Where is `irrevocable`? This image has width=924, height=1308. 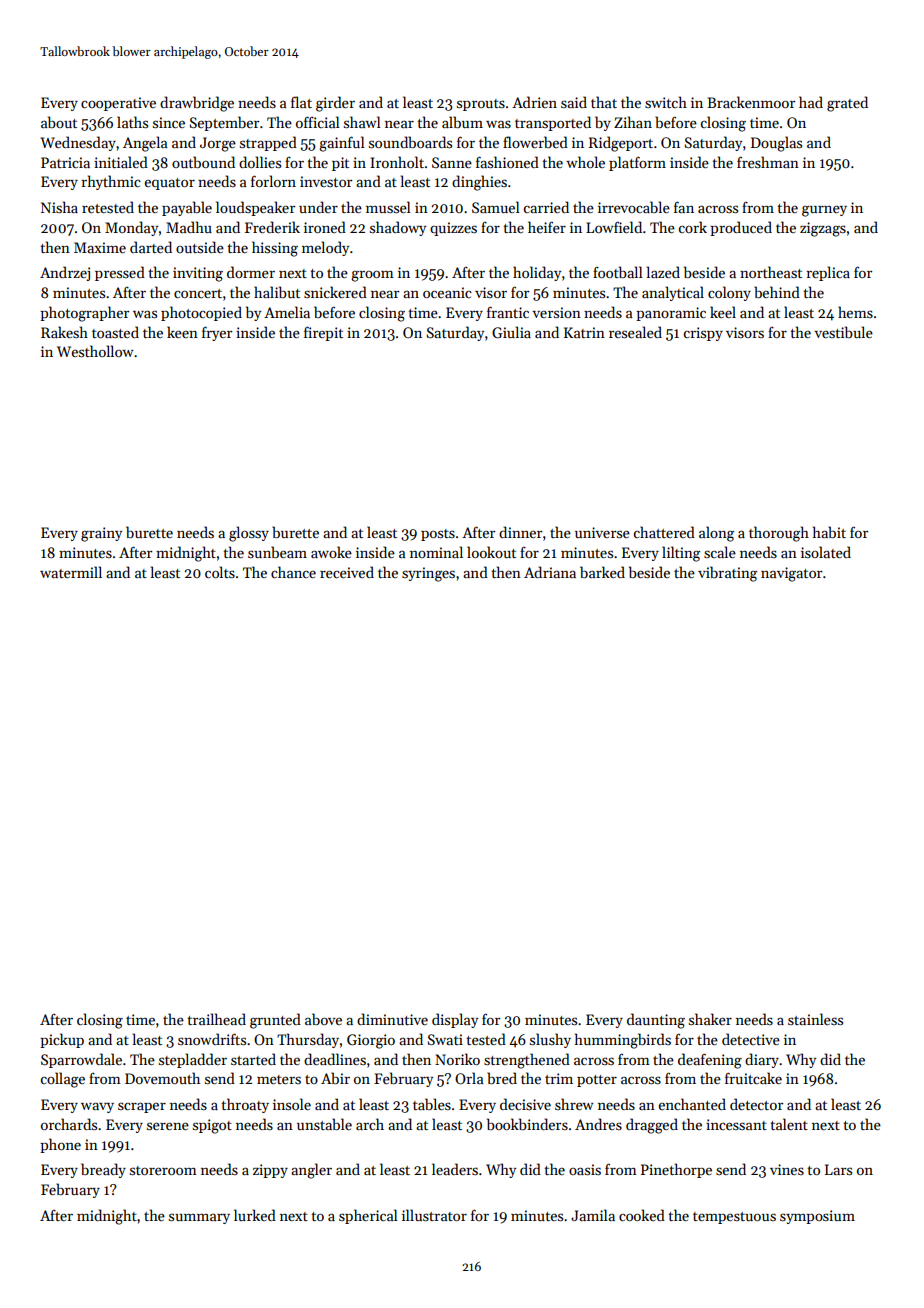 irrevocable is located at coordinates (634, 207).
